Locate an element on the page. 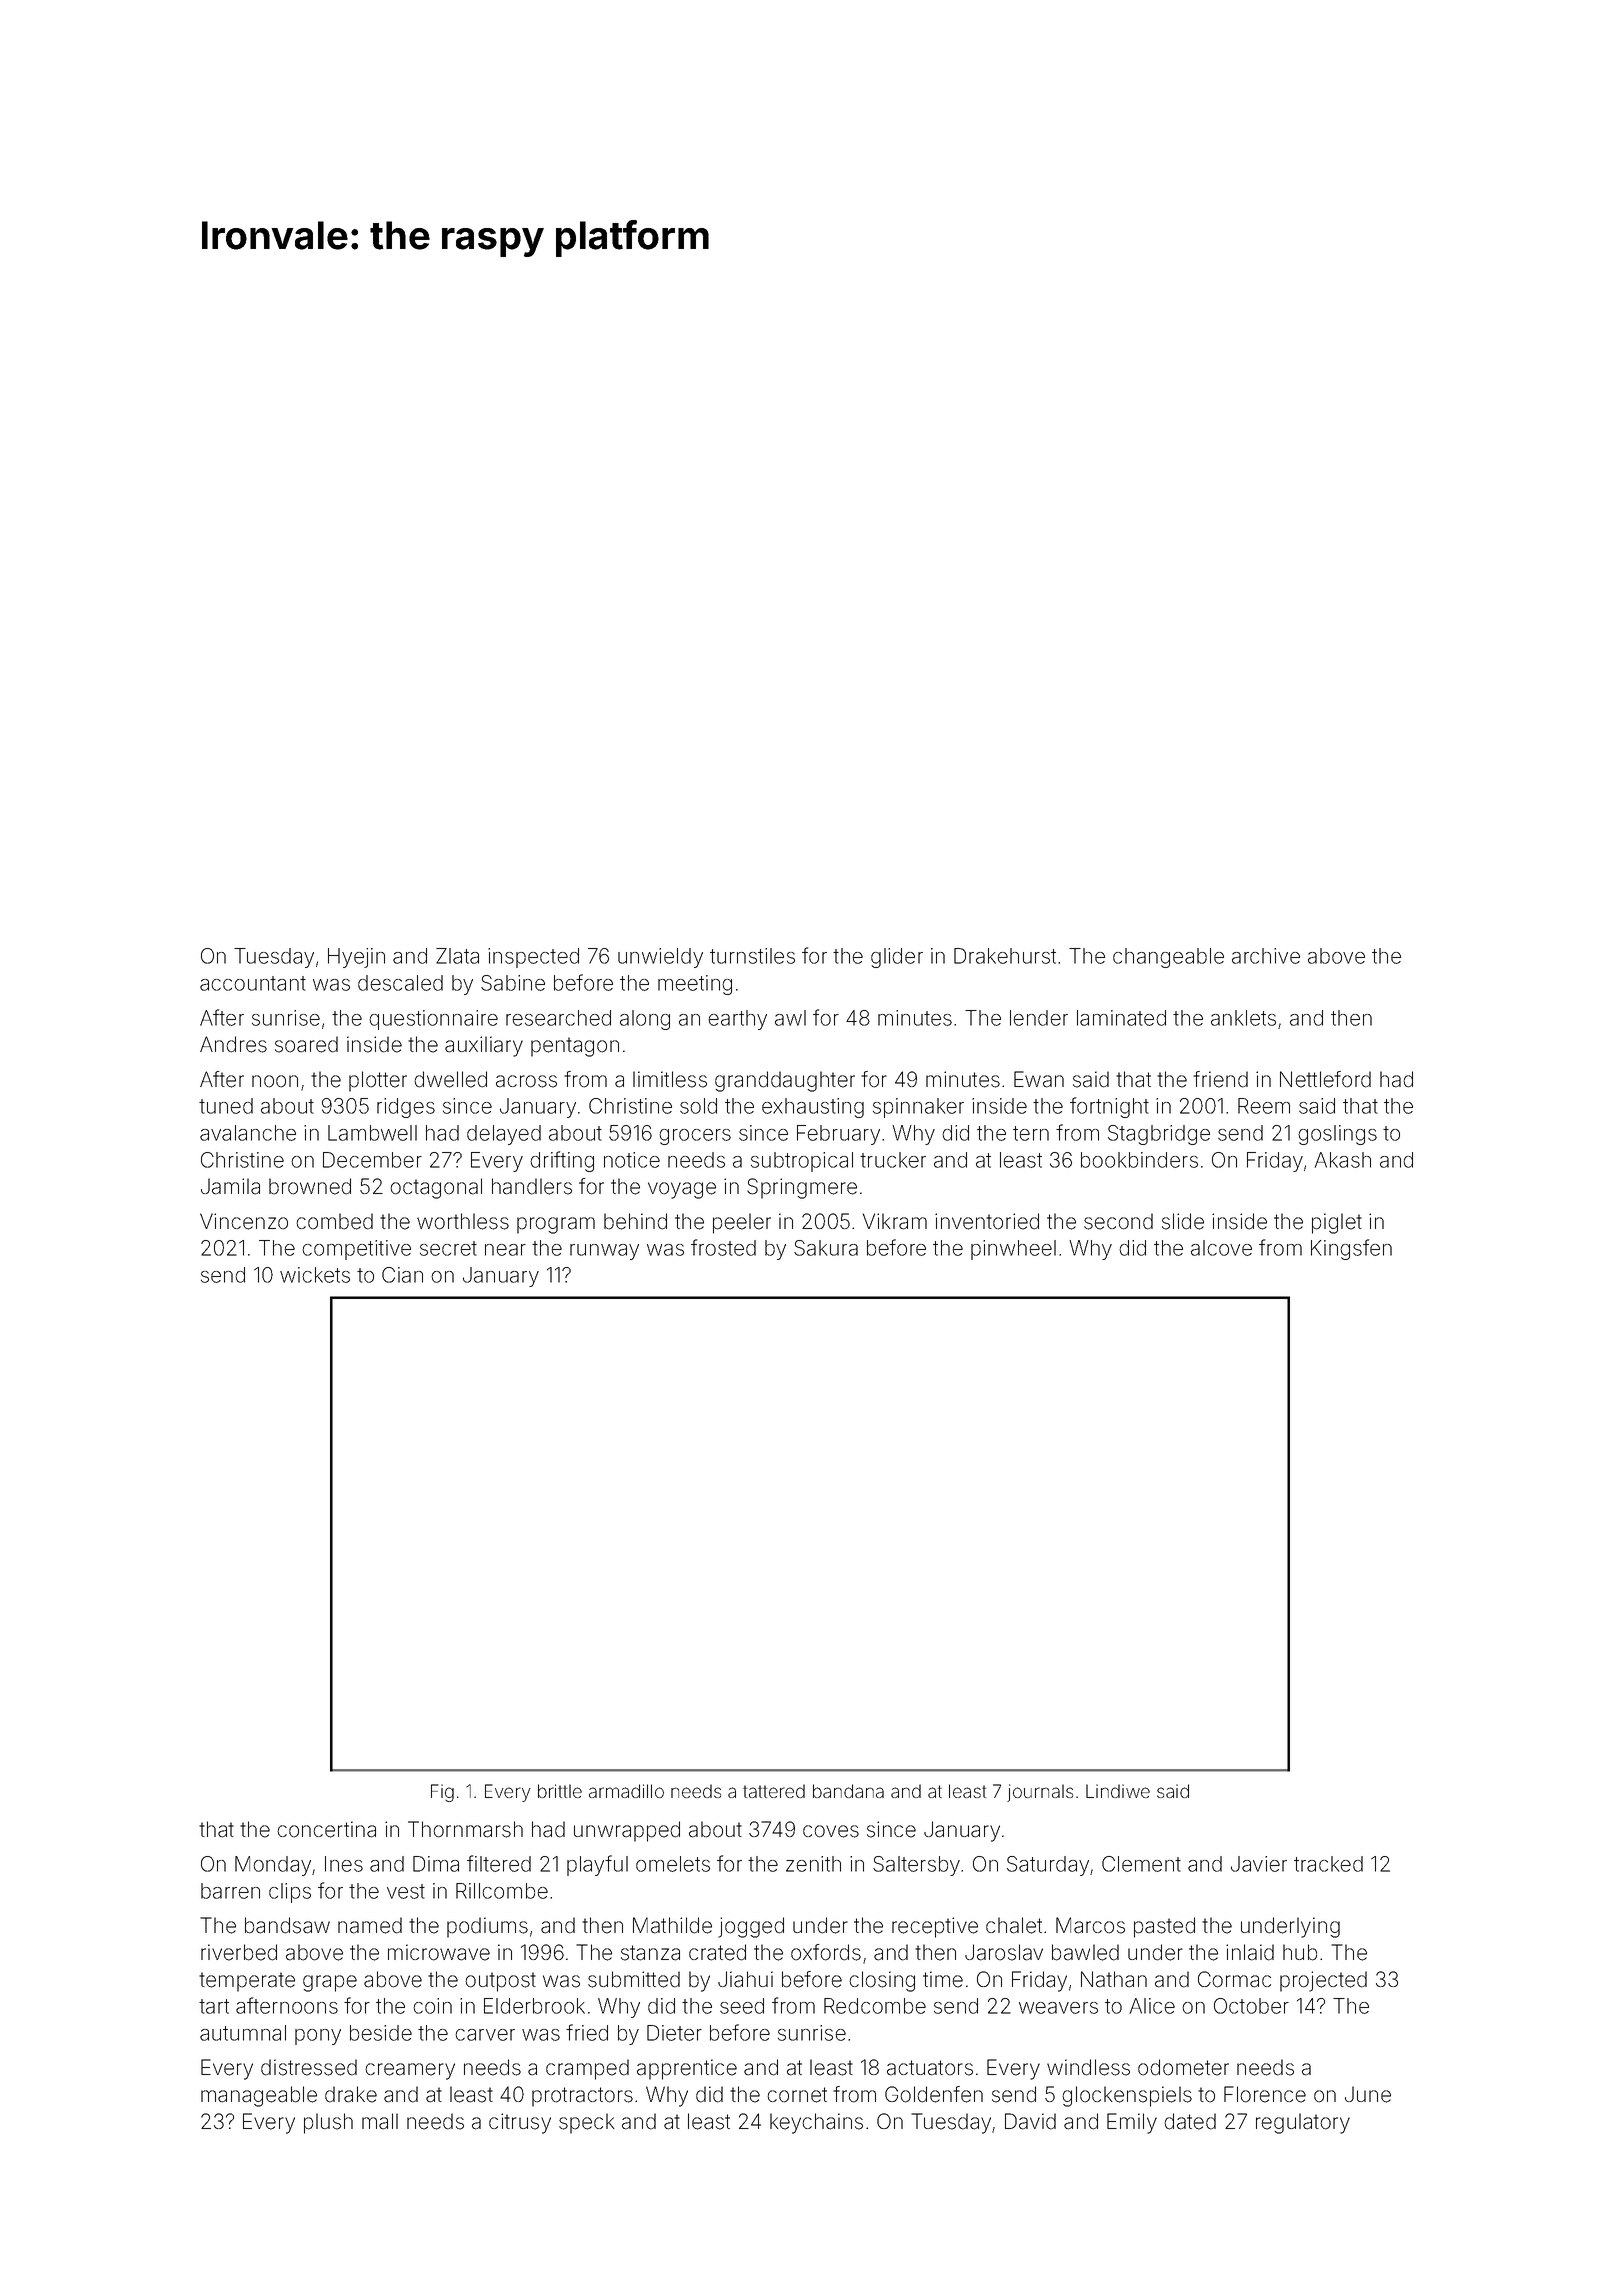  Fig is located at coordinates (442, 1793).
